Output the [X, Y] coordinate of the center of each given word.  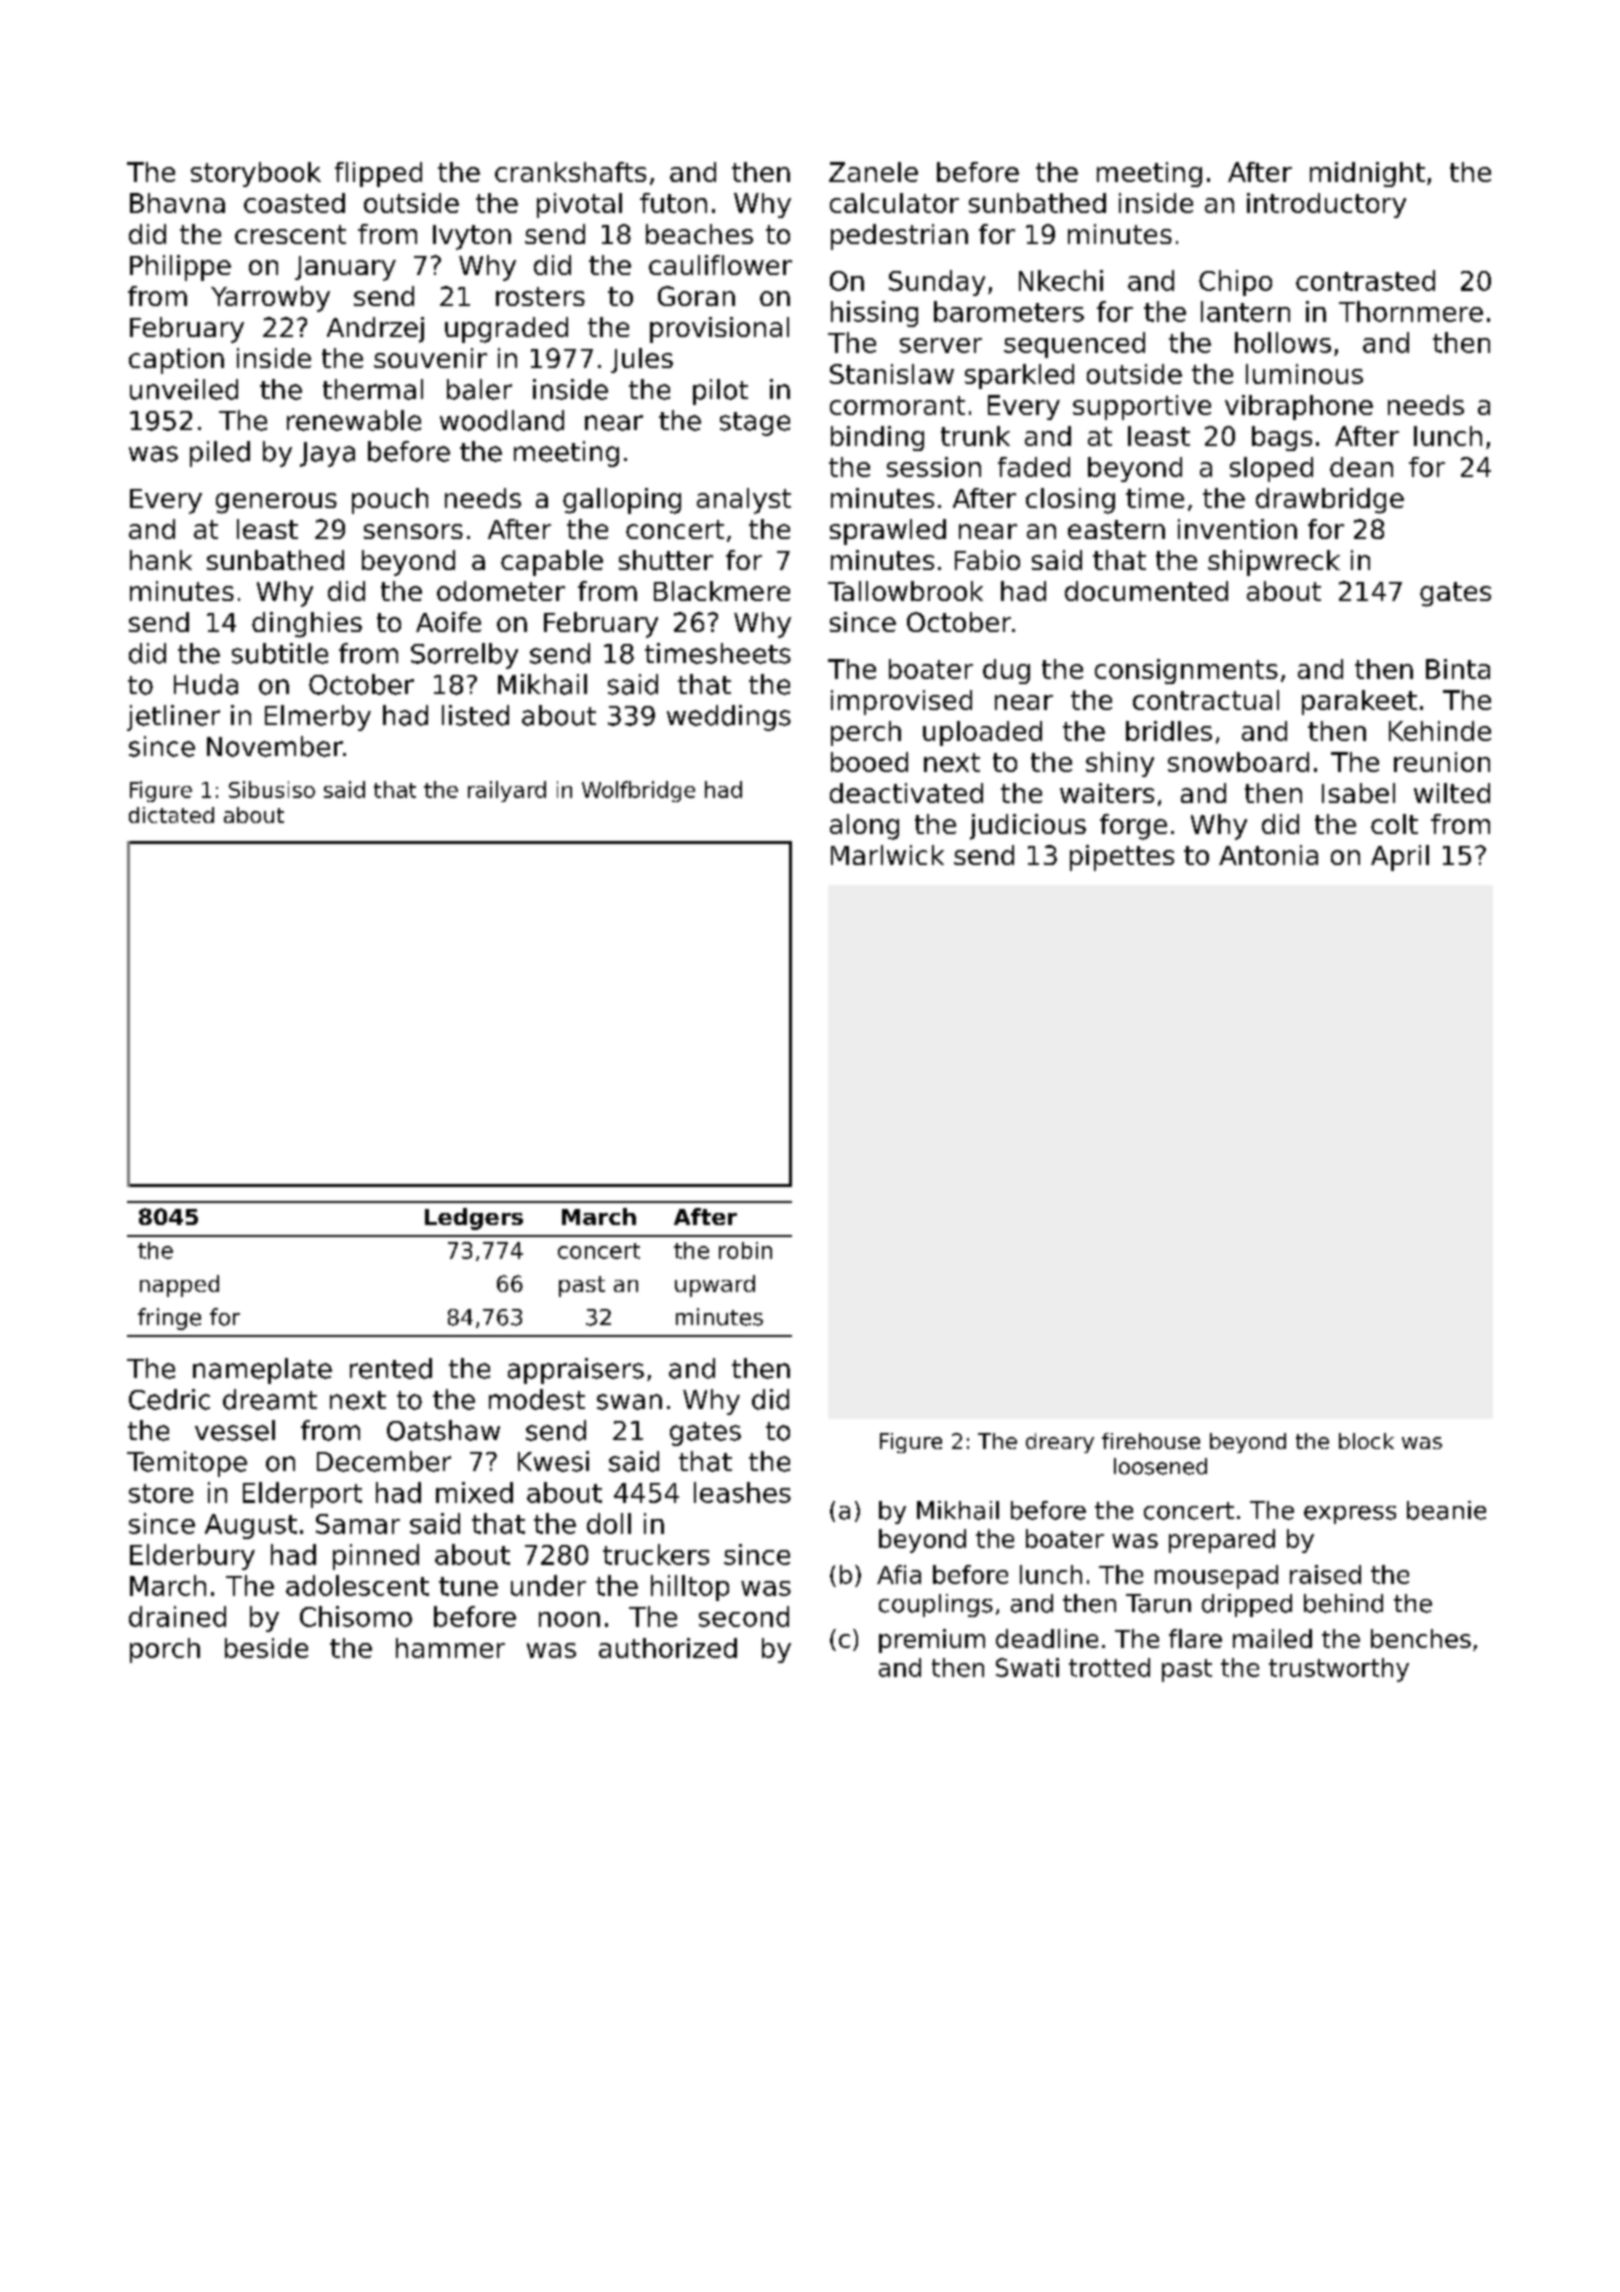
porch [165, 1650]
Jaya [327, 454]
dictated [171, 815]
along [864, 827]
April [1400, 858]
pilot [720, 392]
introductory [1326, 205]
